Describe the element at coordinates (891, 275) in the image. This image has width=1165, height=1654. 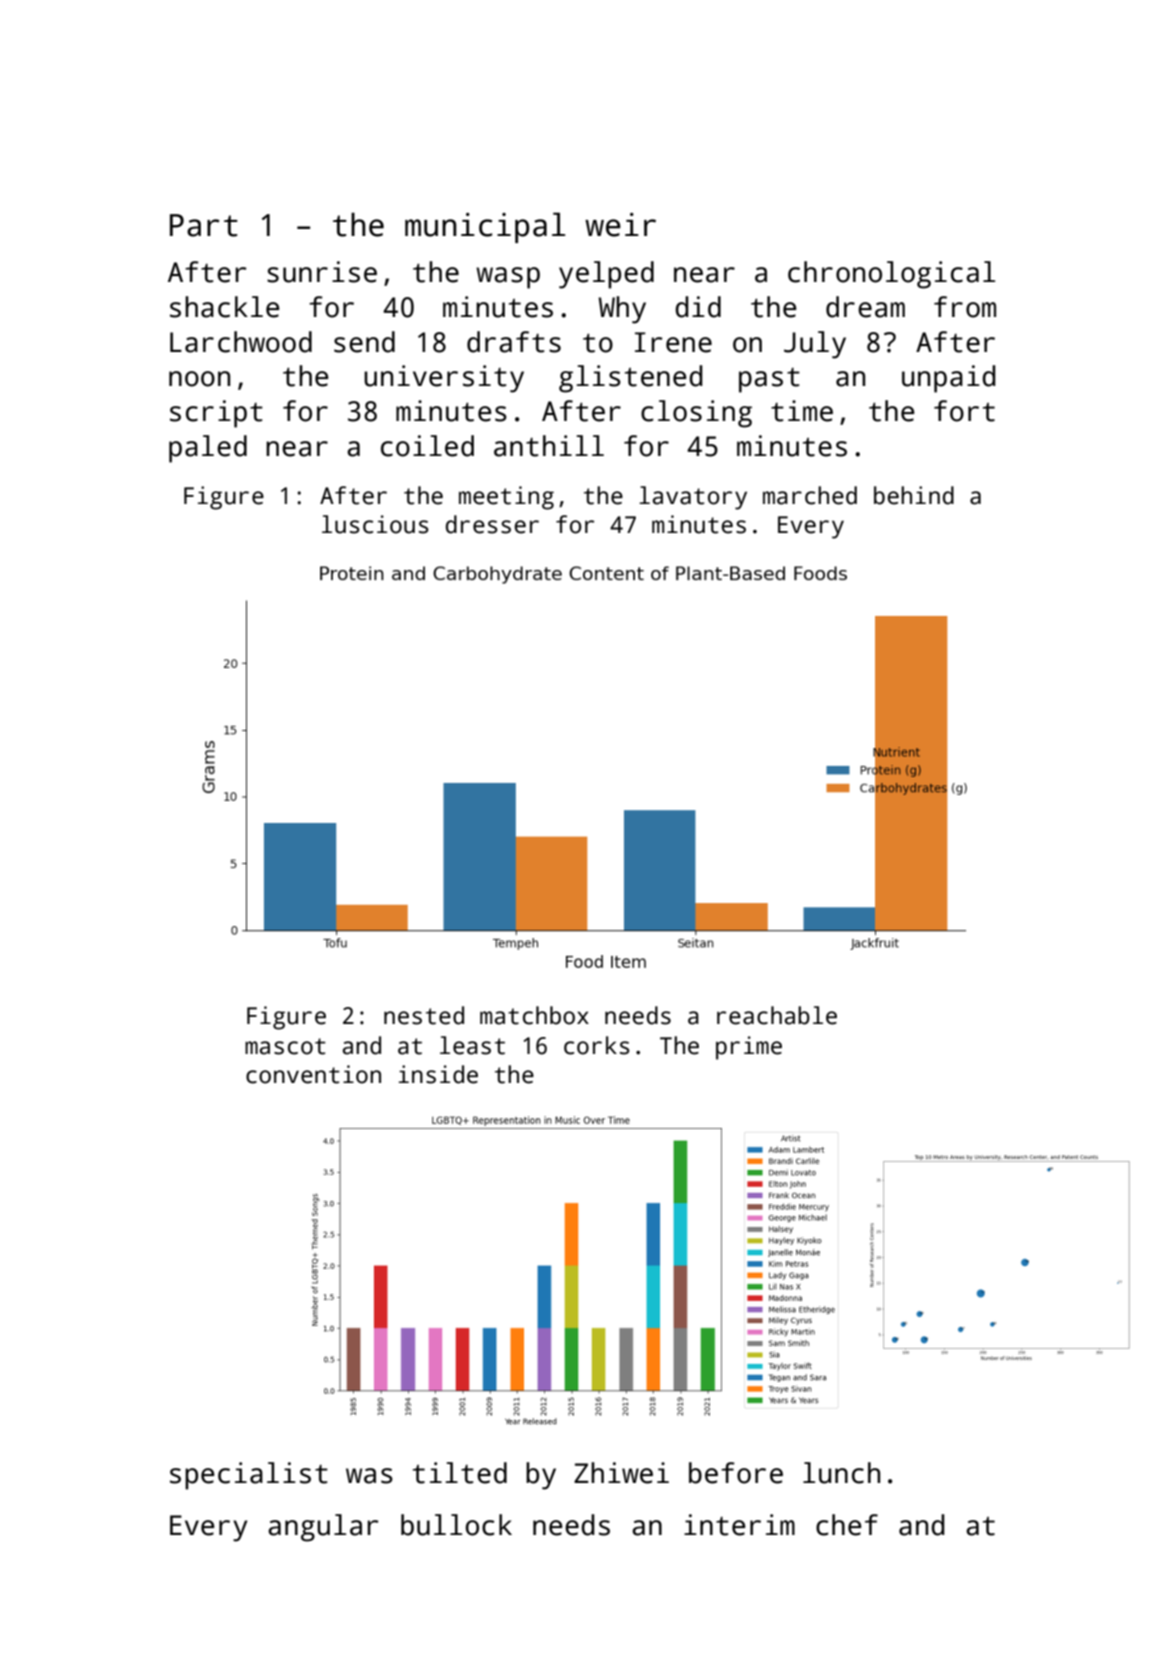
I see `chronological` at that location.
